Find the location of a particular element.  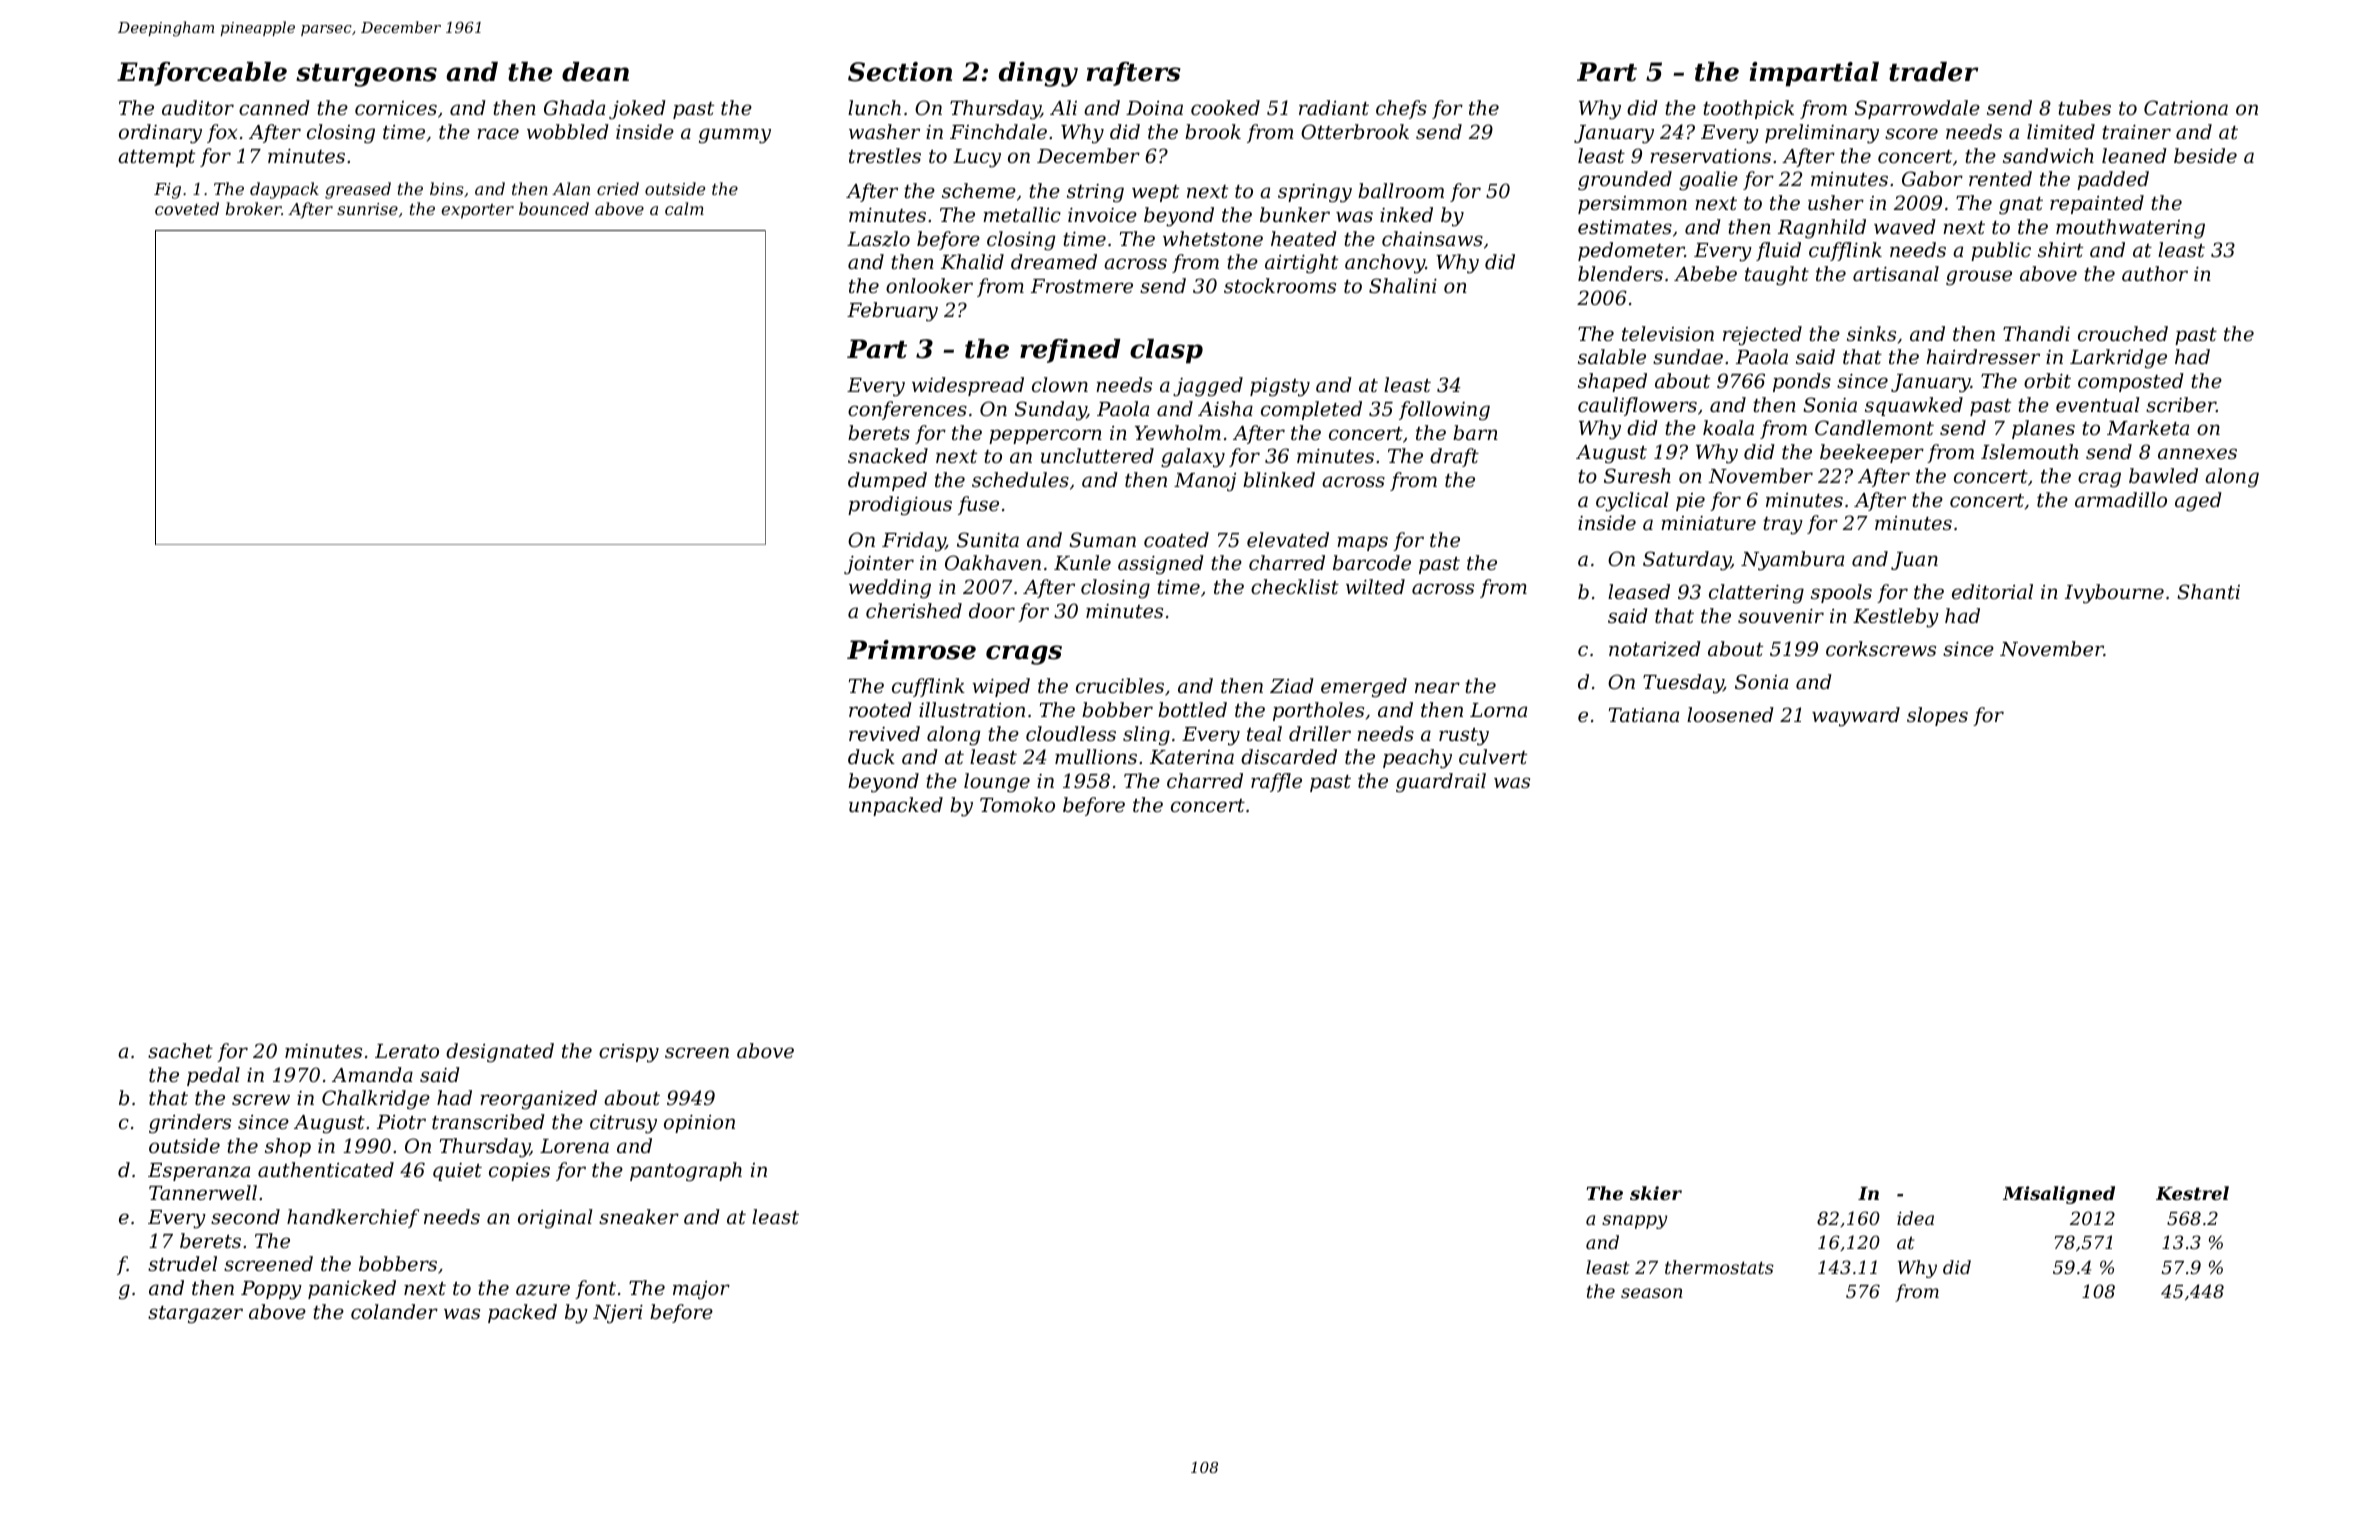

wedding is located at coordinates (890, 589).
